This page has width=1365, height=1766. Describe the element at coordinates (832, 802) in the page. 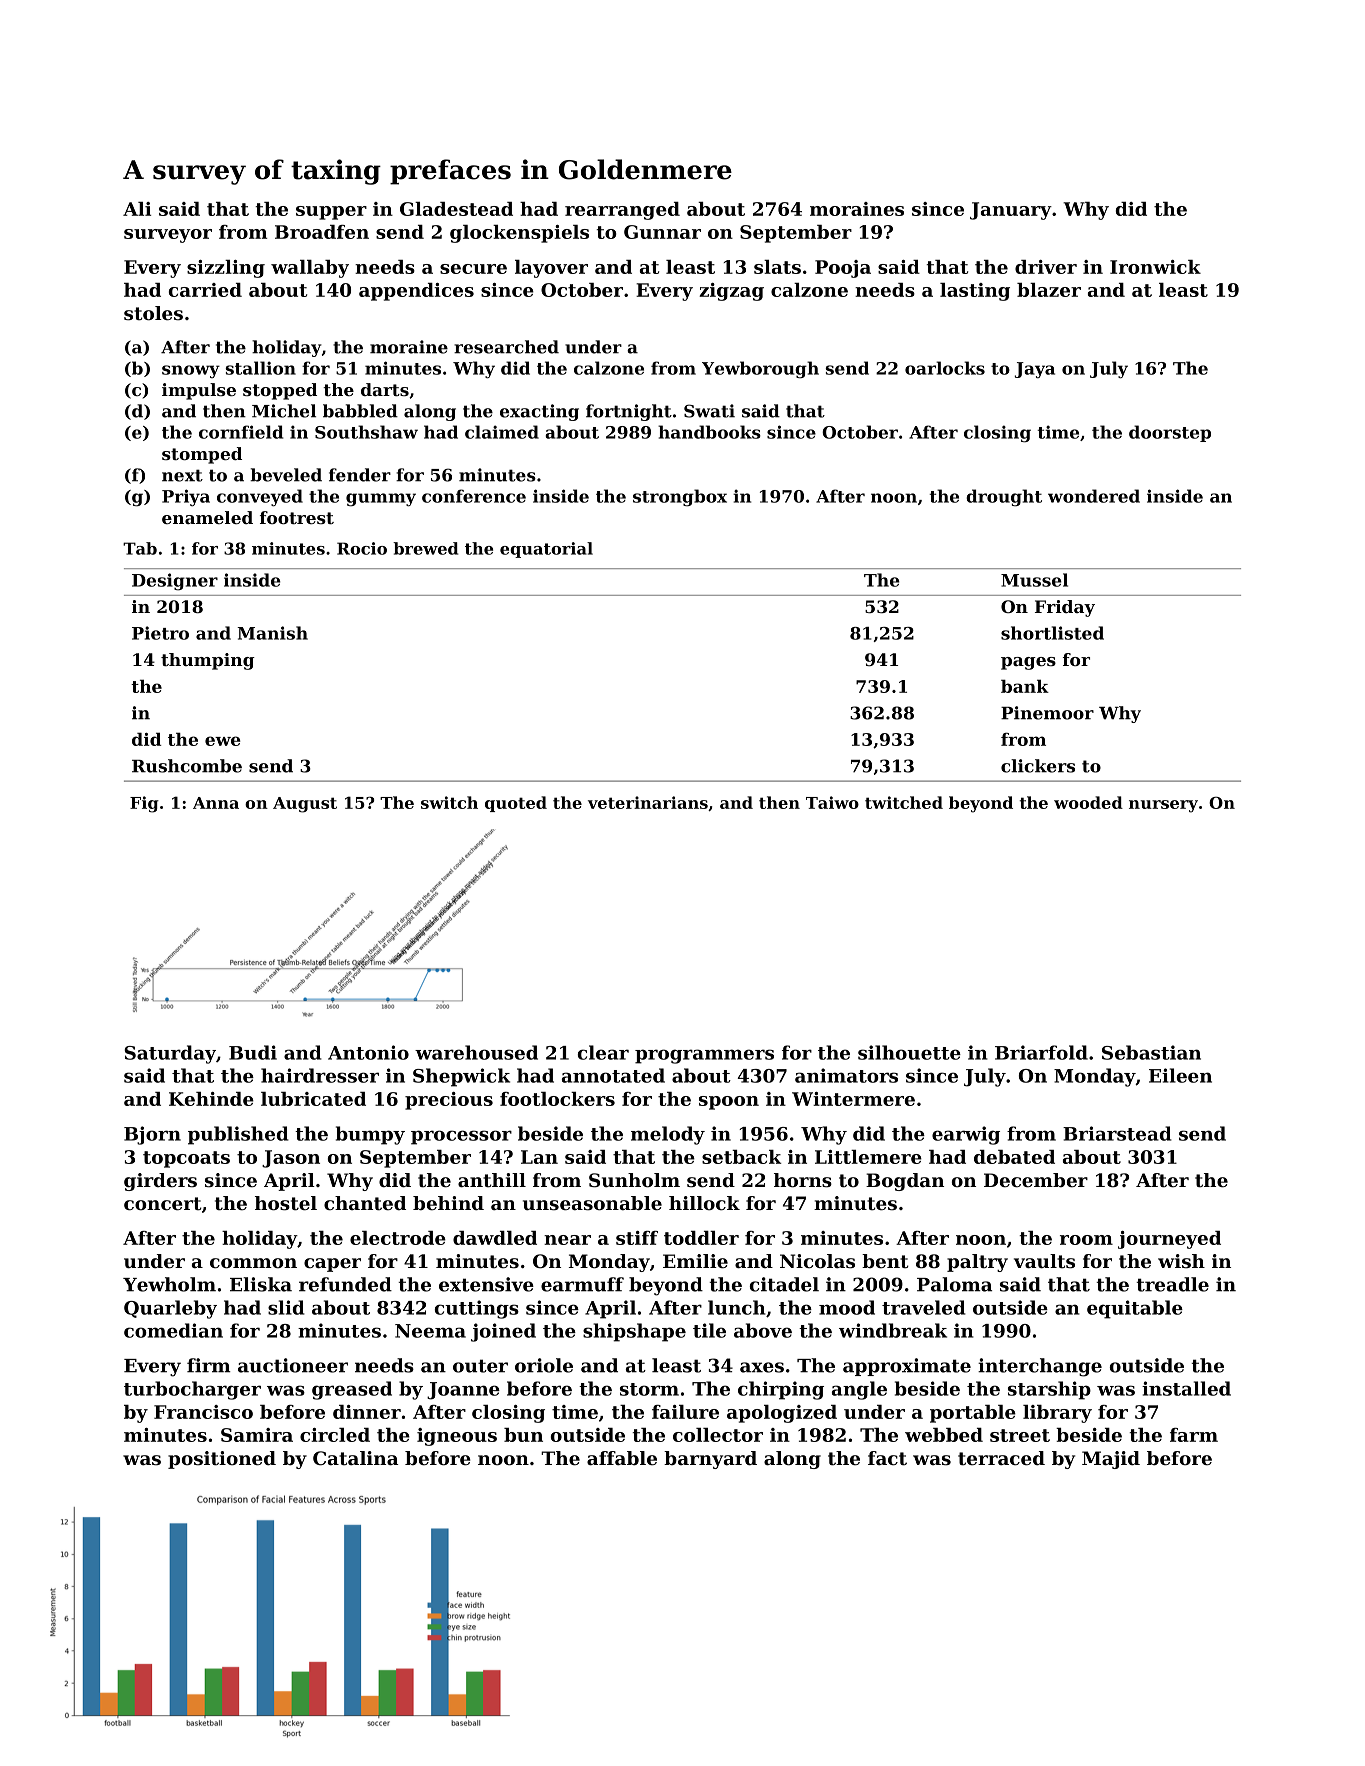

I see `Taiwo` at that location.
